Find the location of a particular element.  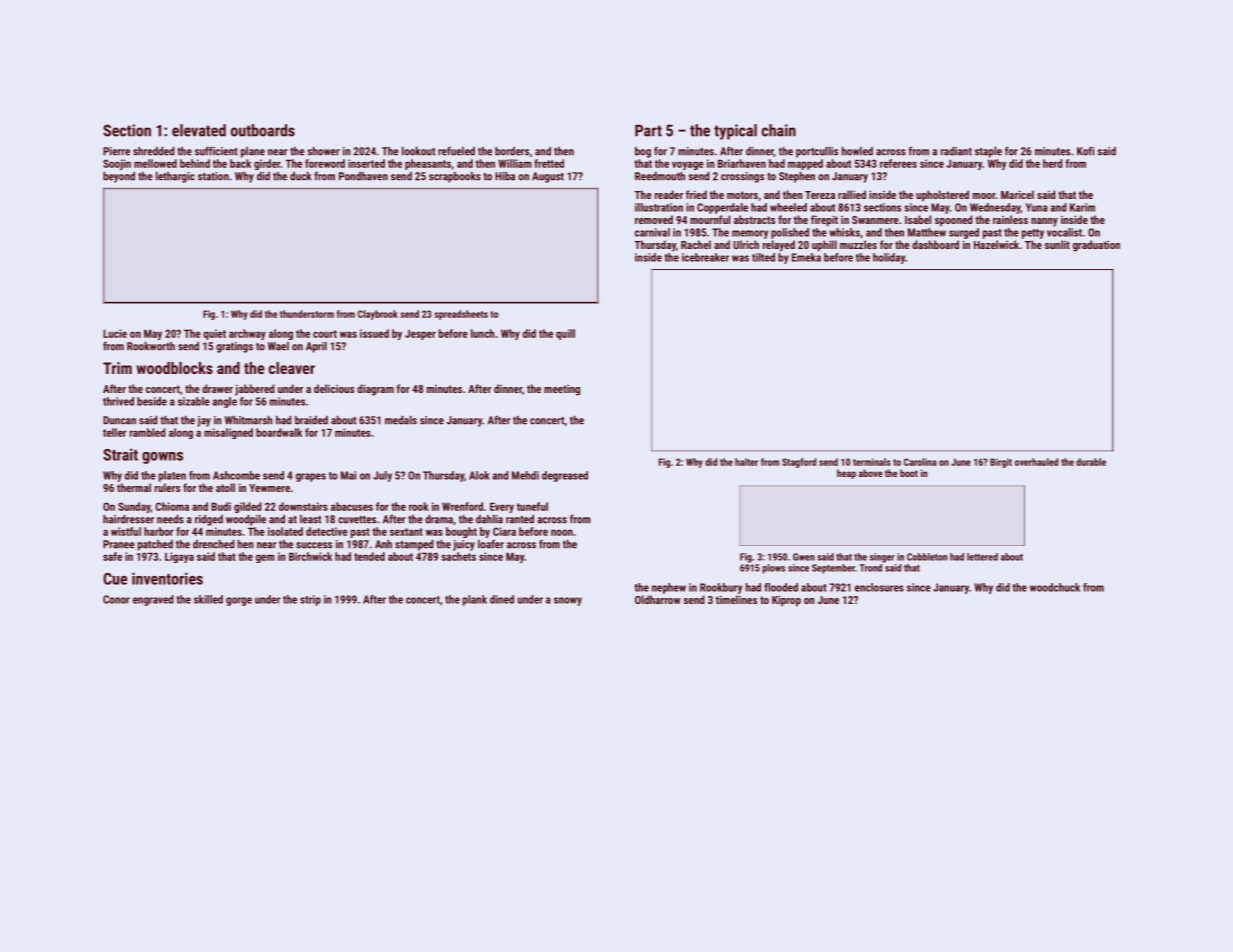

spreadsheets is located at coordinates (461, 315).
